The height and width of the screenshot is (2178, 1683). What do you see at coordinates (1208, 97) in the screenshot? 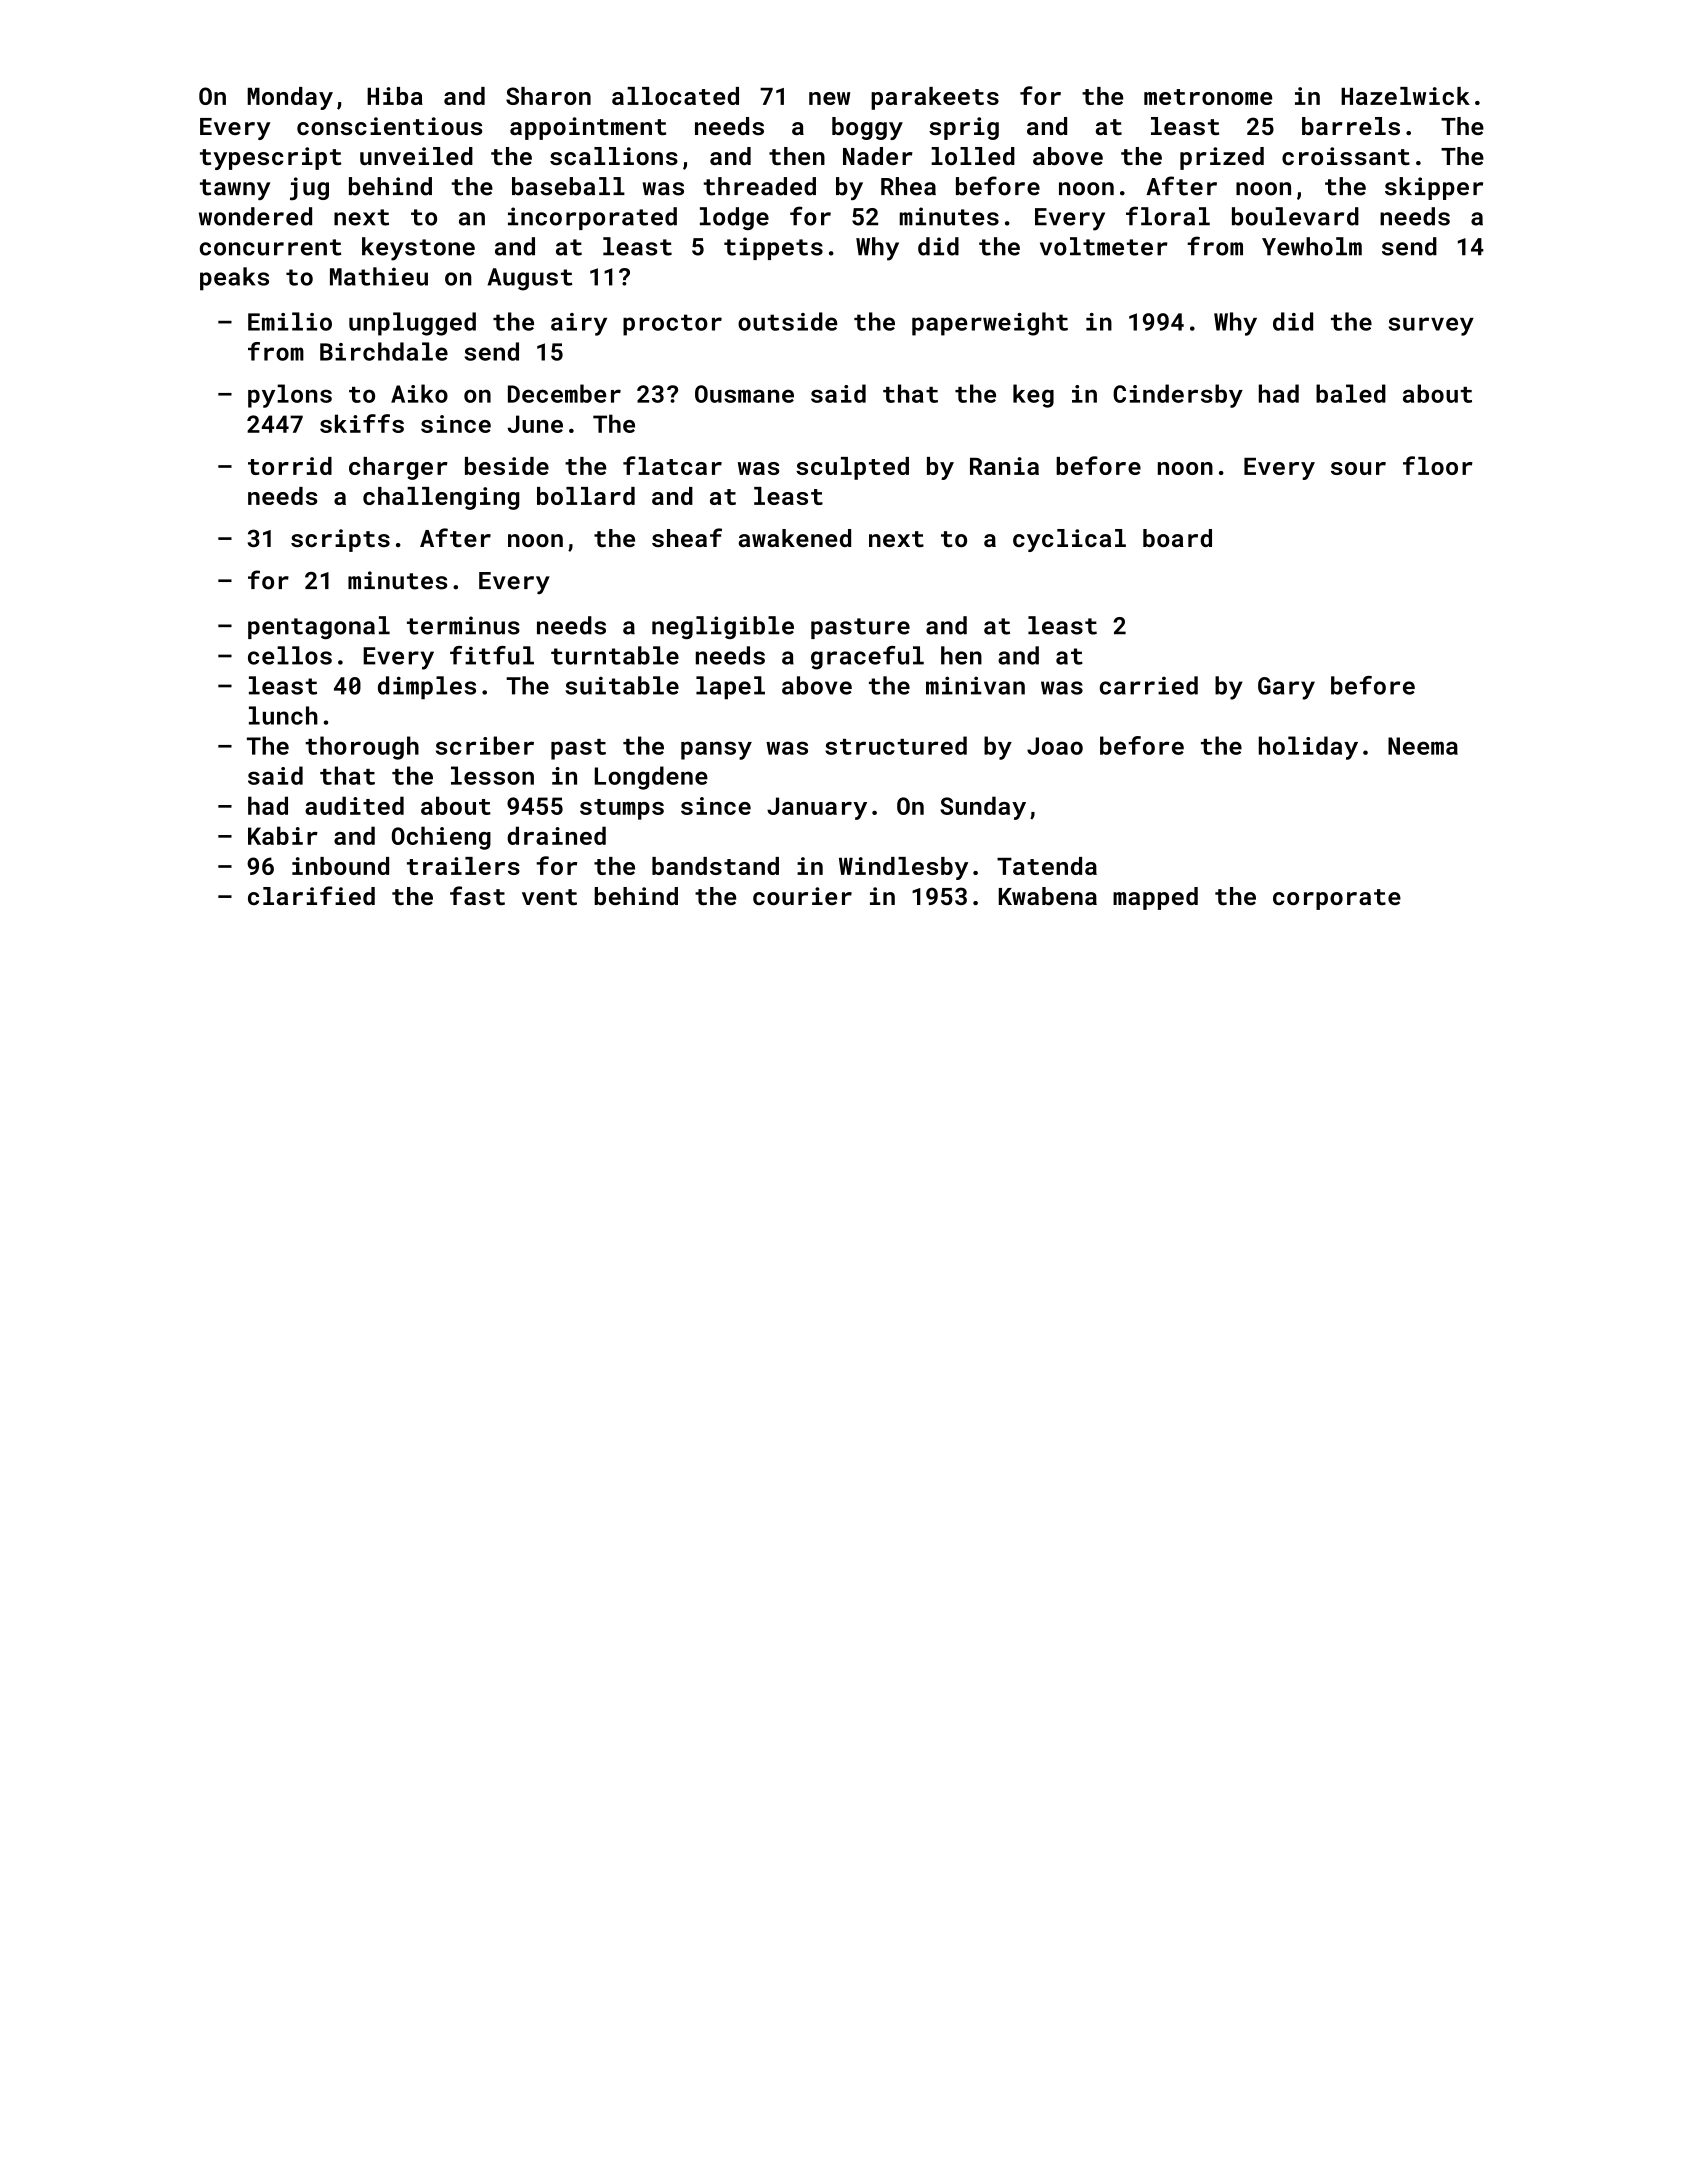
I see `metronome` at bounding box center [1208, 97].
